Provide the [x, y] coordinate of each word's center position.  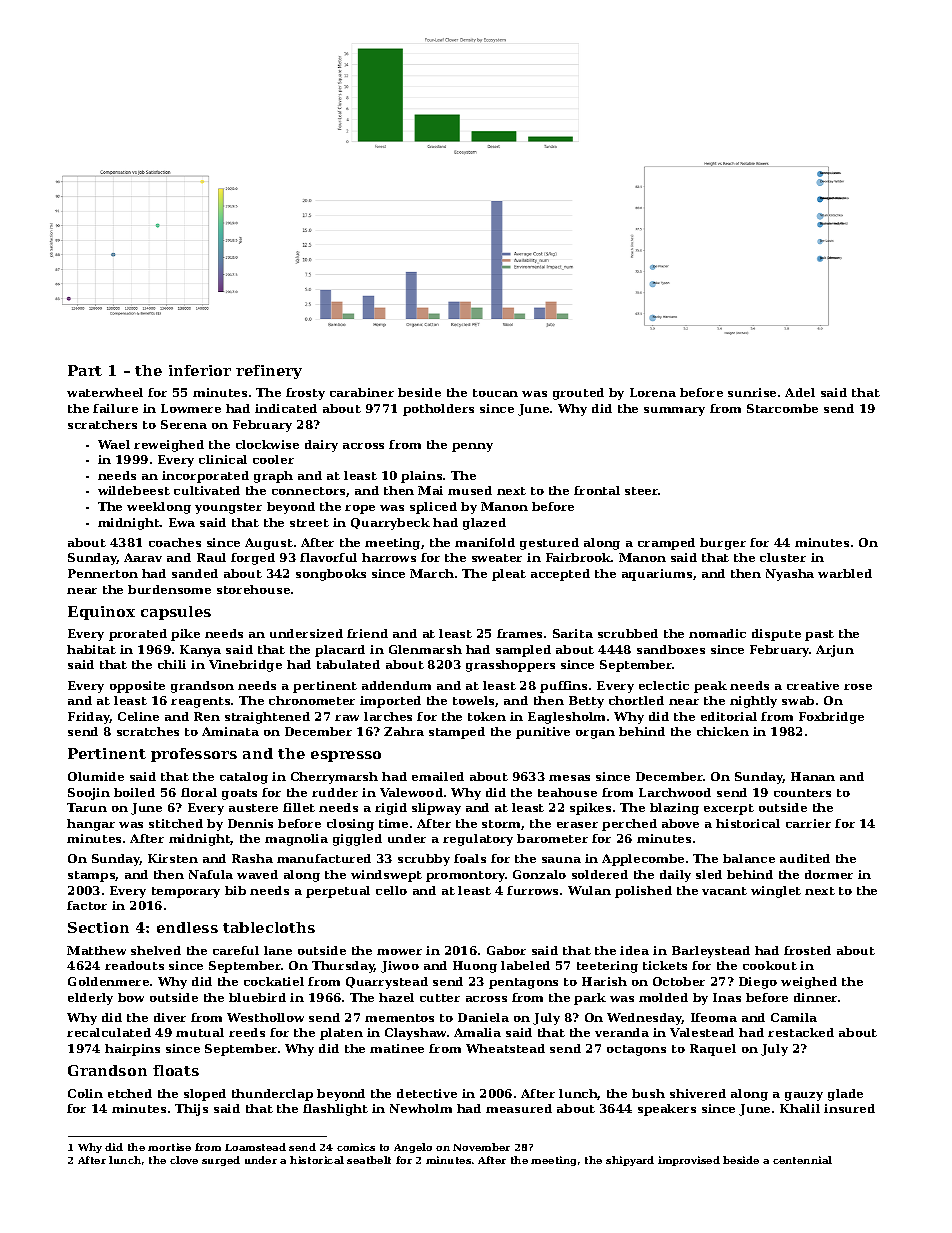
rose [858, 687]
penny [472, 447]
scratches [148, 731]
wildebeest [134, 490]
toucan [495, 393]
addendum [396, 685]
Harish [604, 981]
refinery [269, 372]
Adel [800, 392]
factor [87, 905]
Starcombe [782, 408]
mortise [169, 1147]
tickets [665, 965]
